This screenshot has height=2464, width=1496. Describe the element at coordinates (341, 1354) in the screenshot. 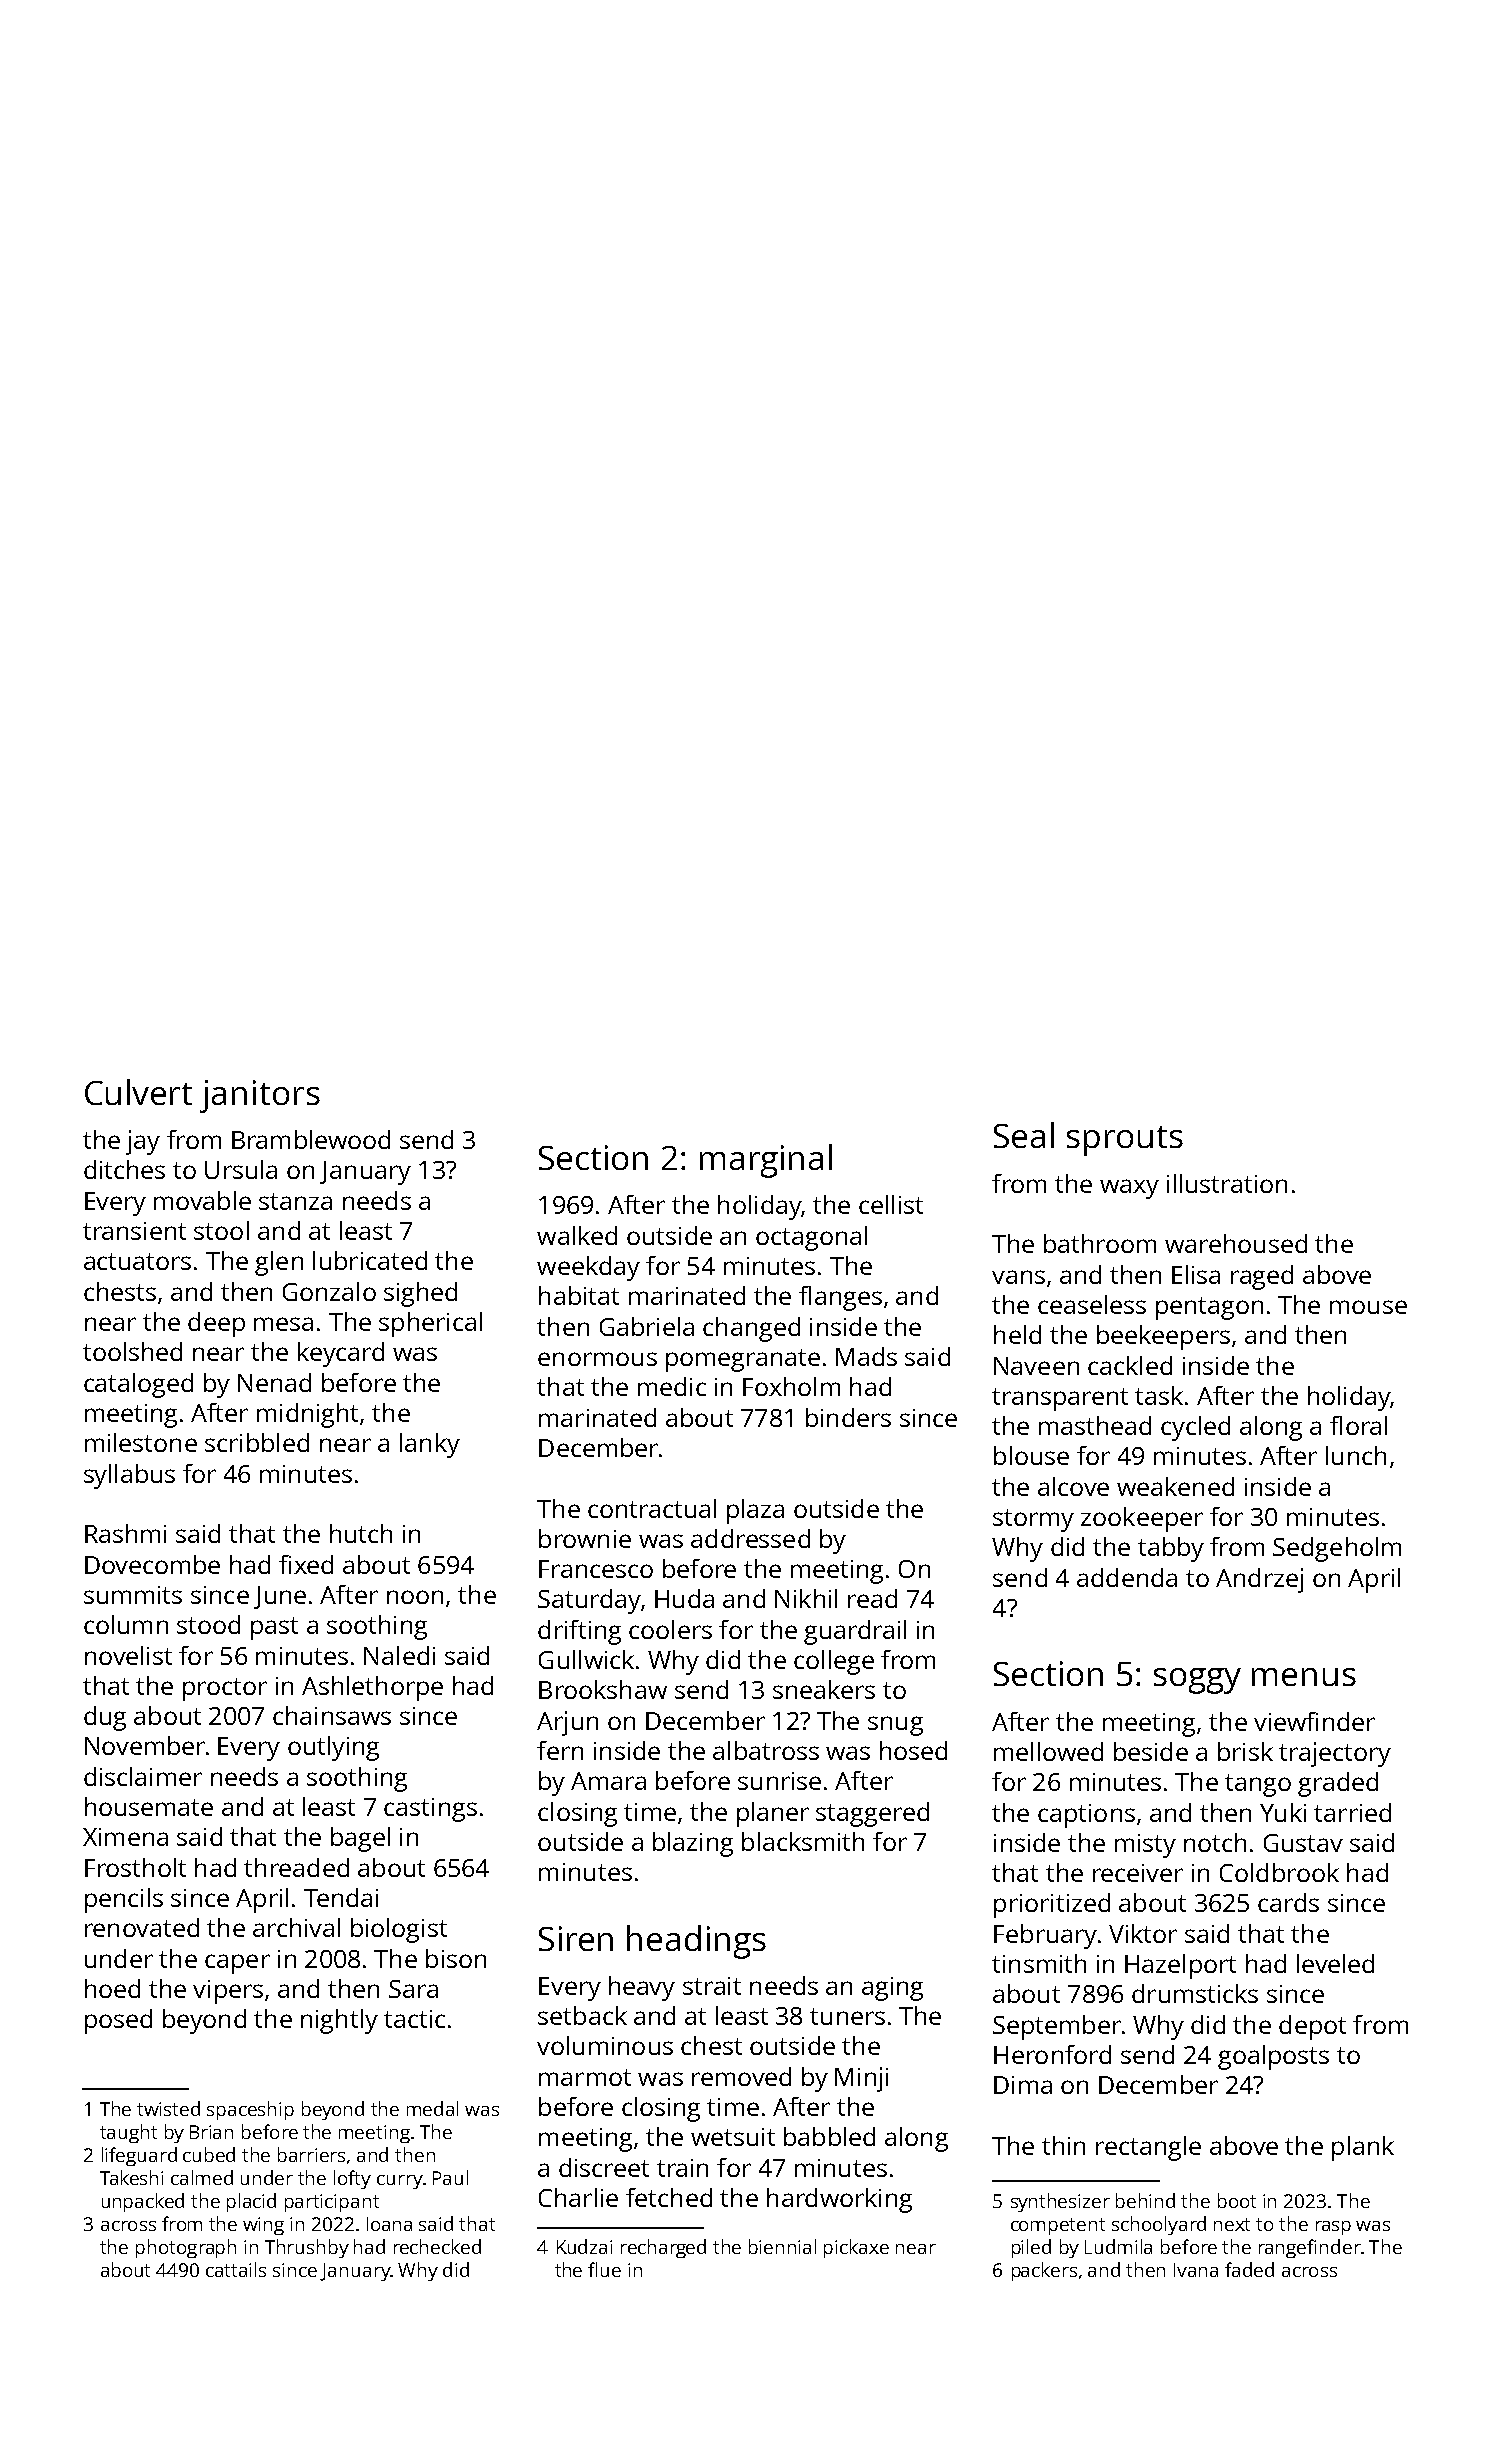

I see `keycard` at that location.
